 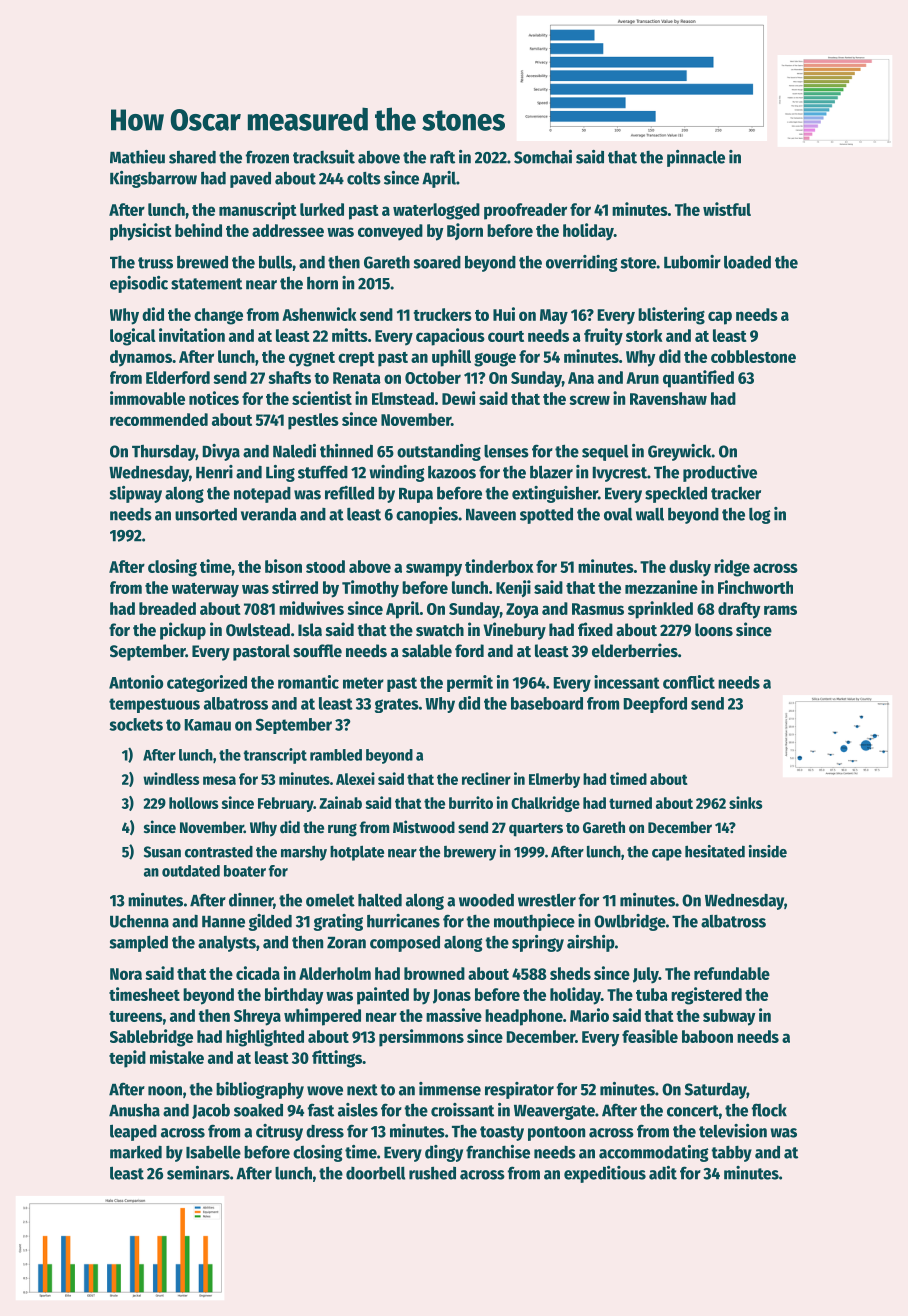 What do you see at coordinates (198, 1173) in the page?
I see `seminars` at bounding box center [198, 1173].
